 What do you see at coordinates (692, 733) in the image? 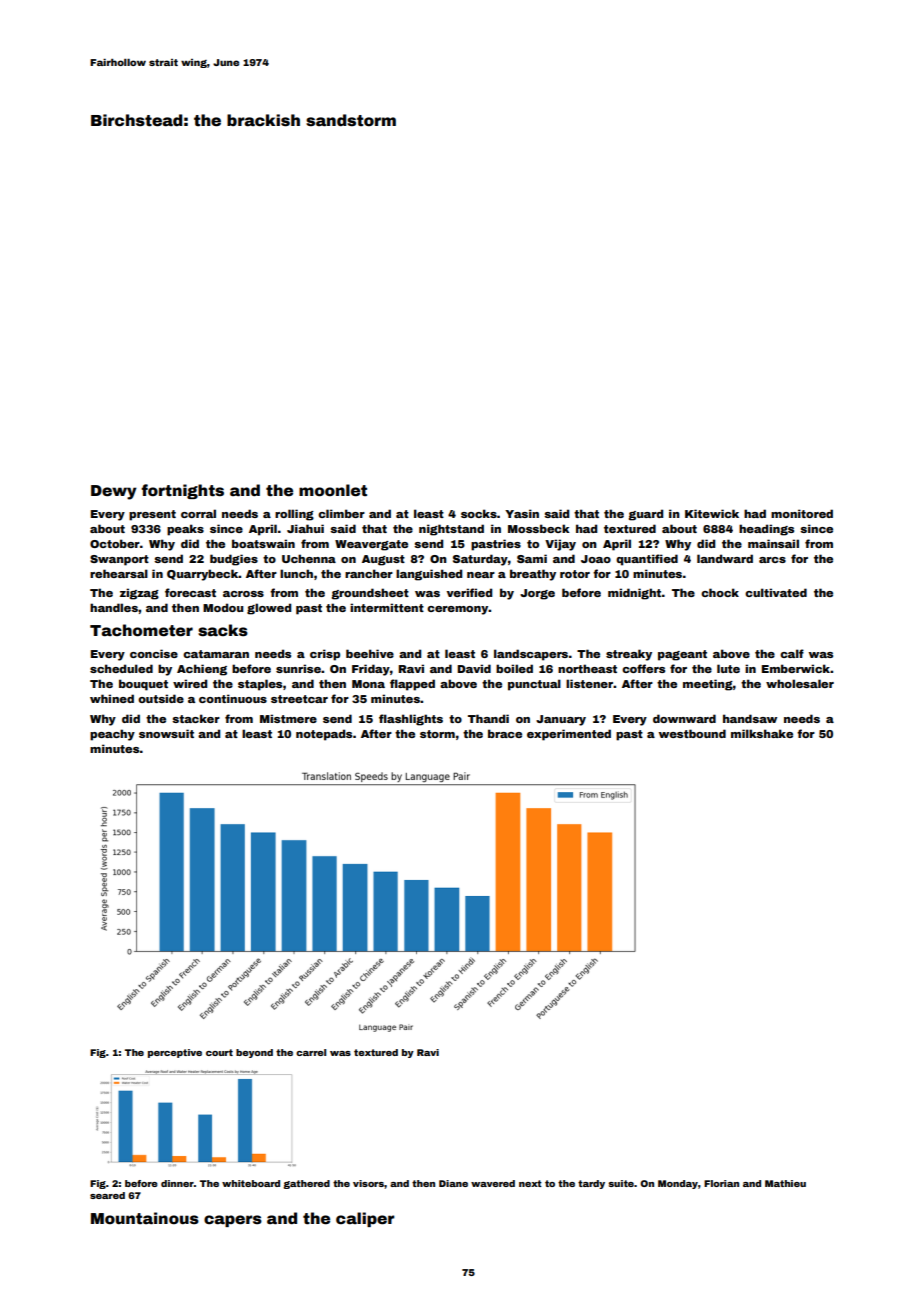
I see `westbound` at bounding box center [692, 733].
